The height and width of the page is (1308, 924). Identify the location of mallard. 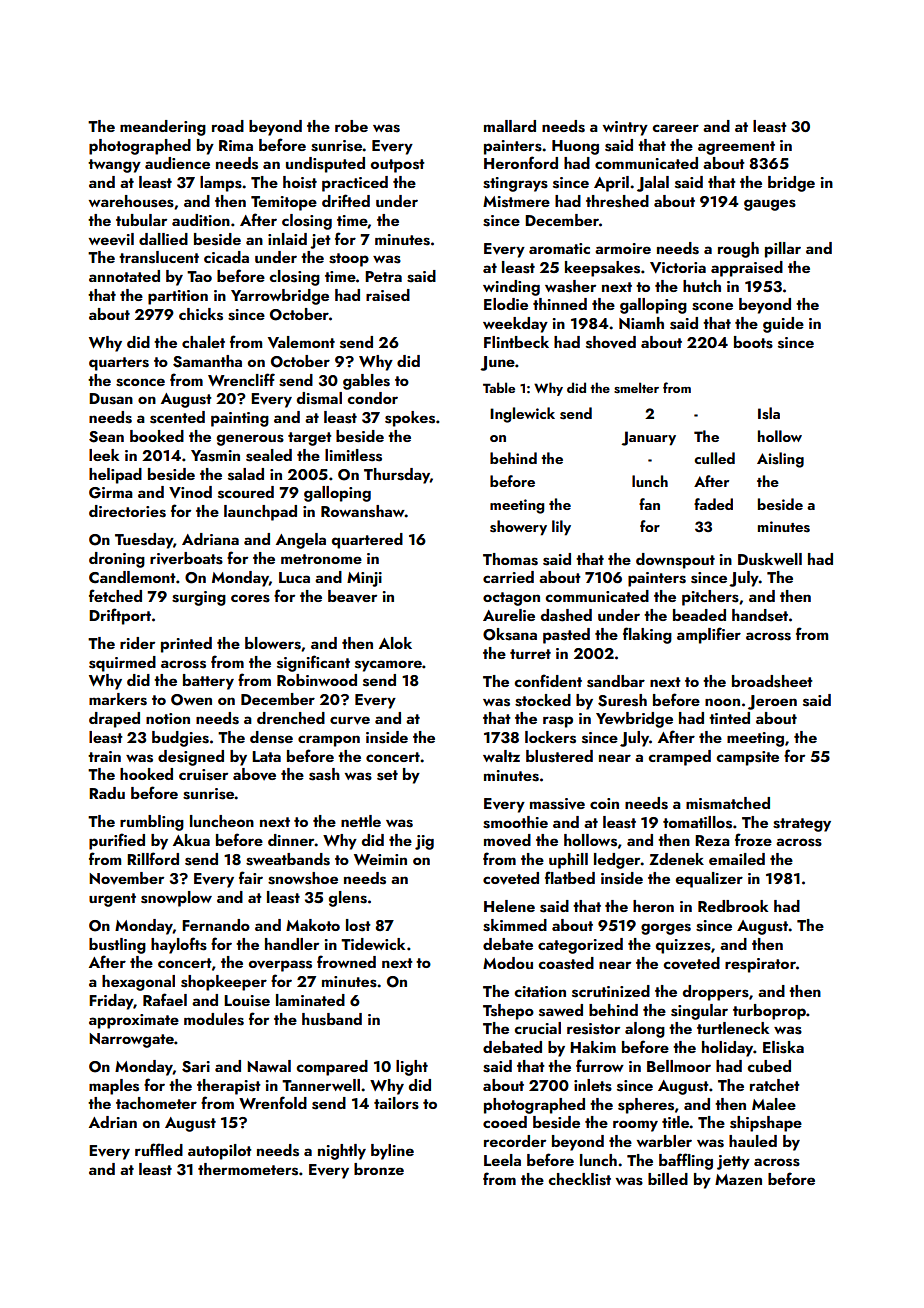
(510, 126).
